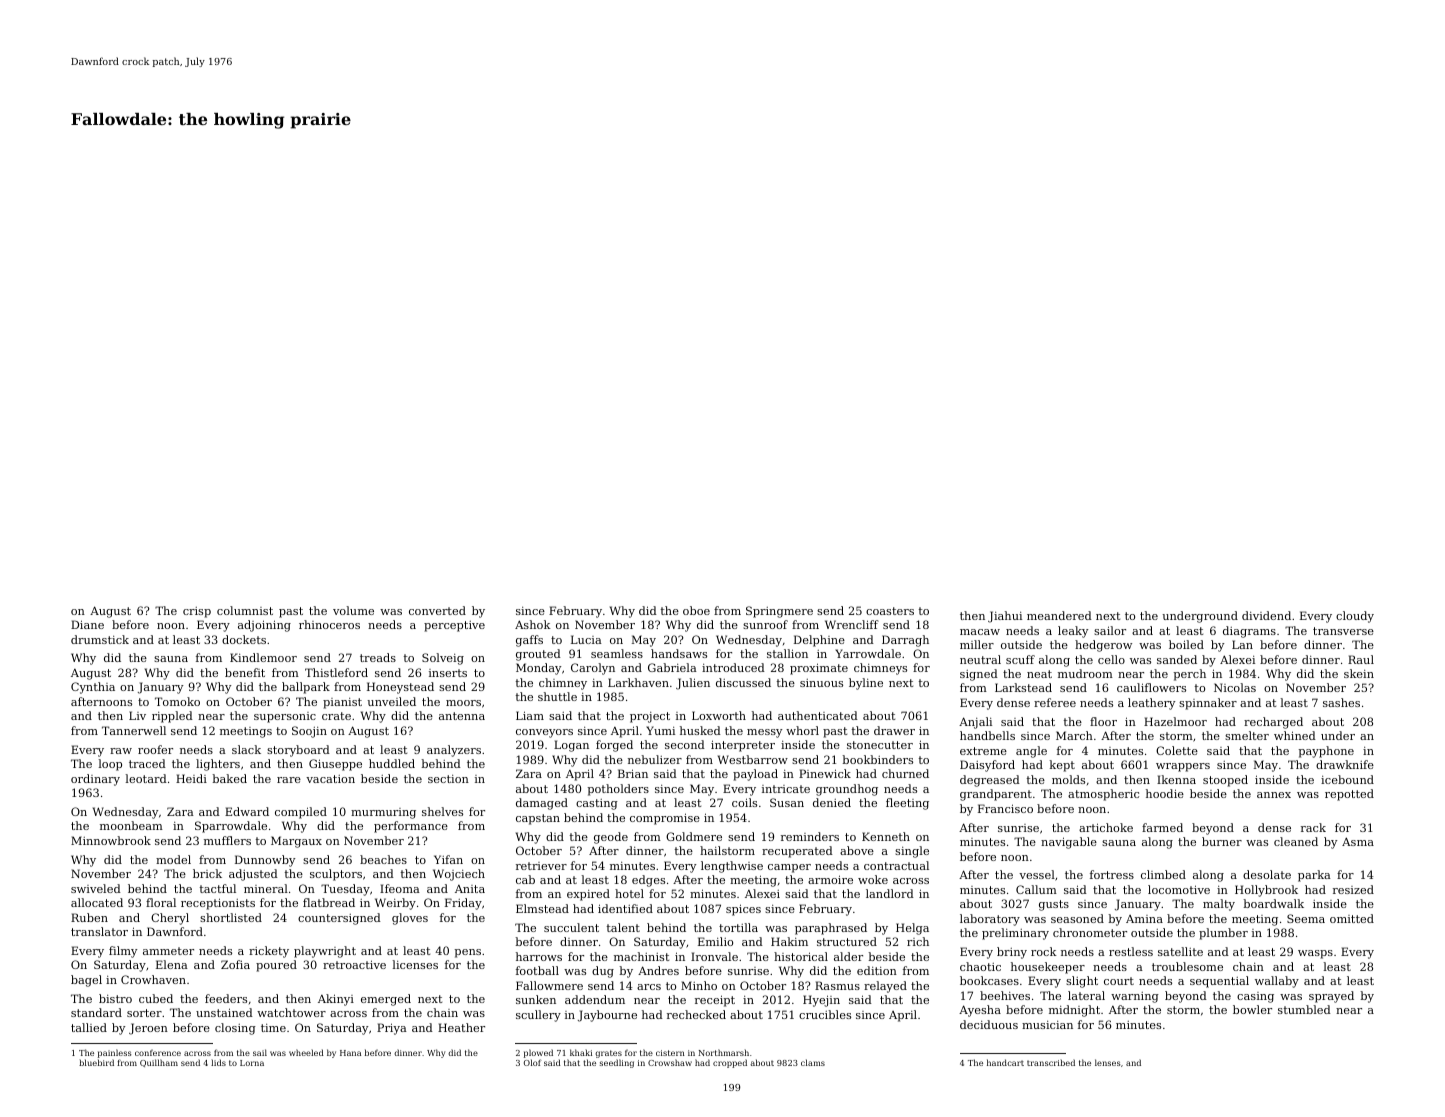 Image resolution: width=1445 pixels, height=1117 pixels. What do you see at coordinates (296, 842) in the page?
I see `Margaux` at bounding box center [296, 842].
